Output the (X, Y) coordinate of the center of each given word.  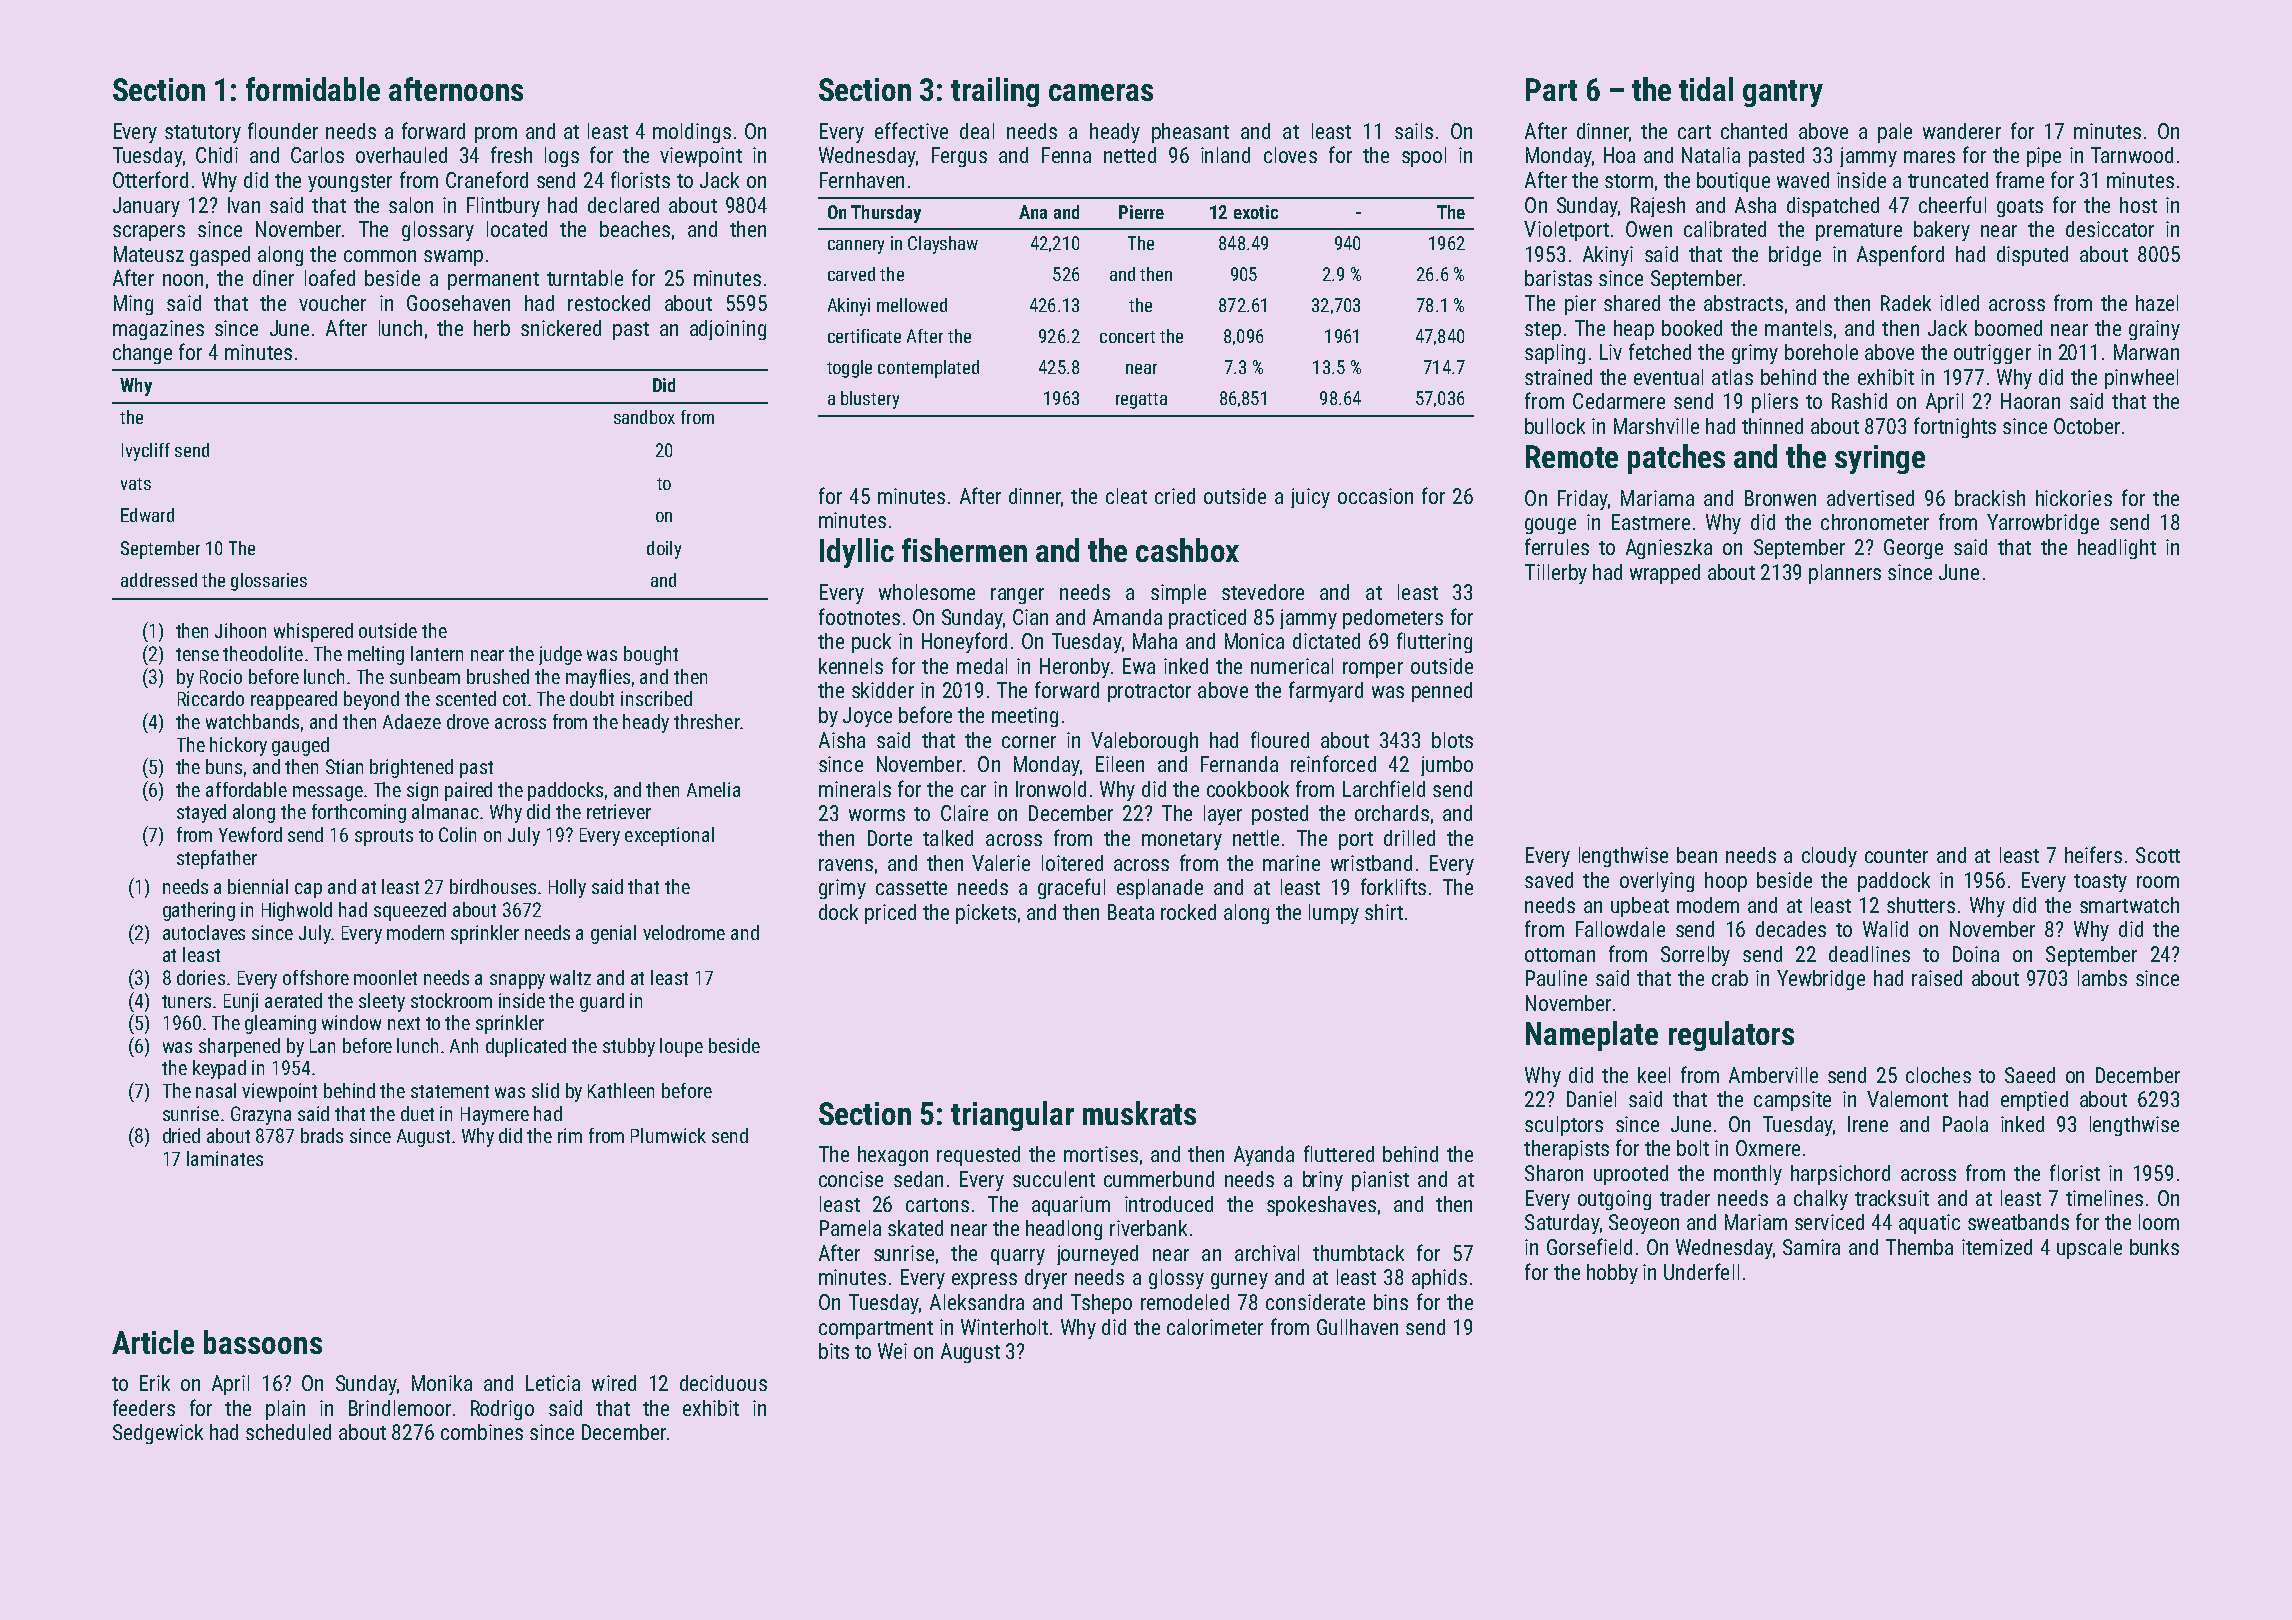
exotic (1256, 212)
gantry (1783, 93)
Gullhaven (1357, 1327)
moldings (692, 133)
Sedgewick (158, 1434)
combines (482, 1432)
